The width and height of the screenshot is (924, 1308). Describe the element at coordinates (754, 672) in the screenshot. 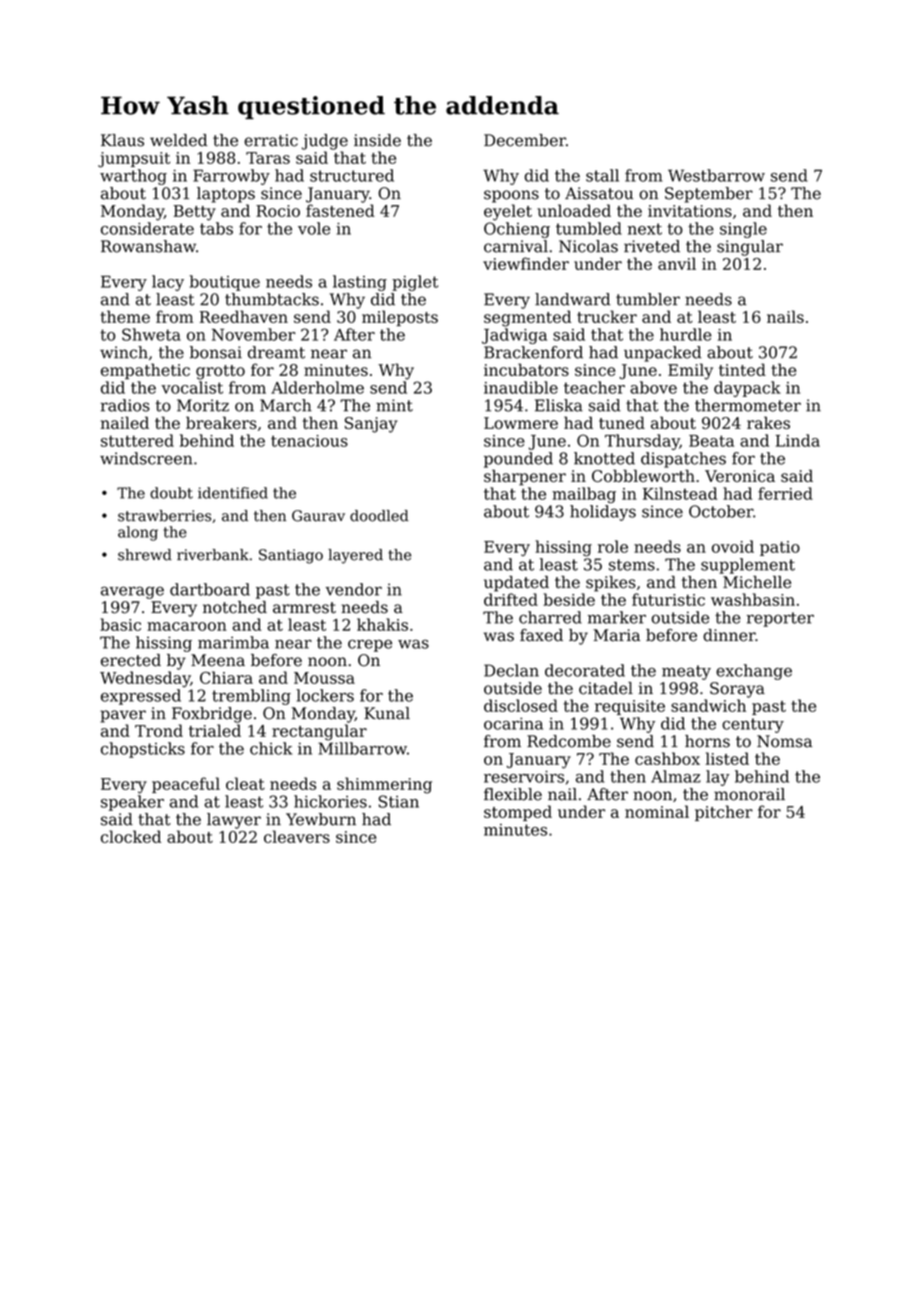

I see `exchange` at that location.
